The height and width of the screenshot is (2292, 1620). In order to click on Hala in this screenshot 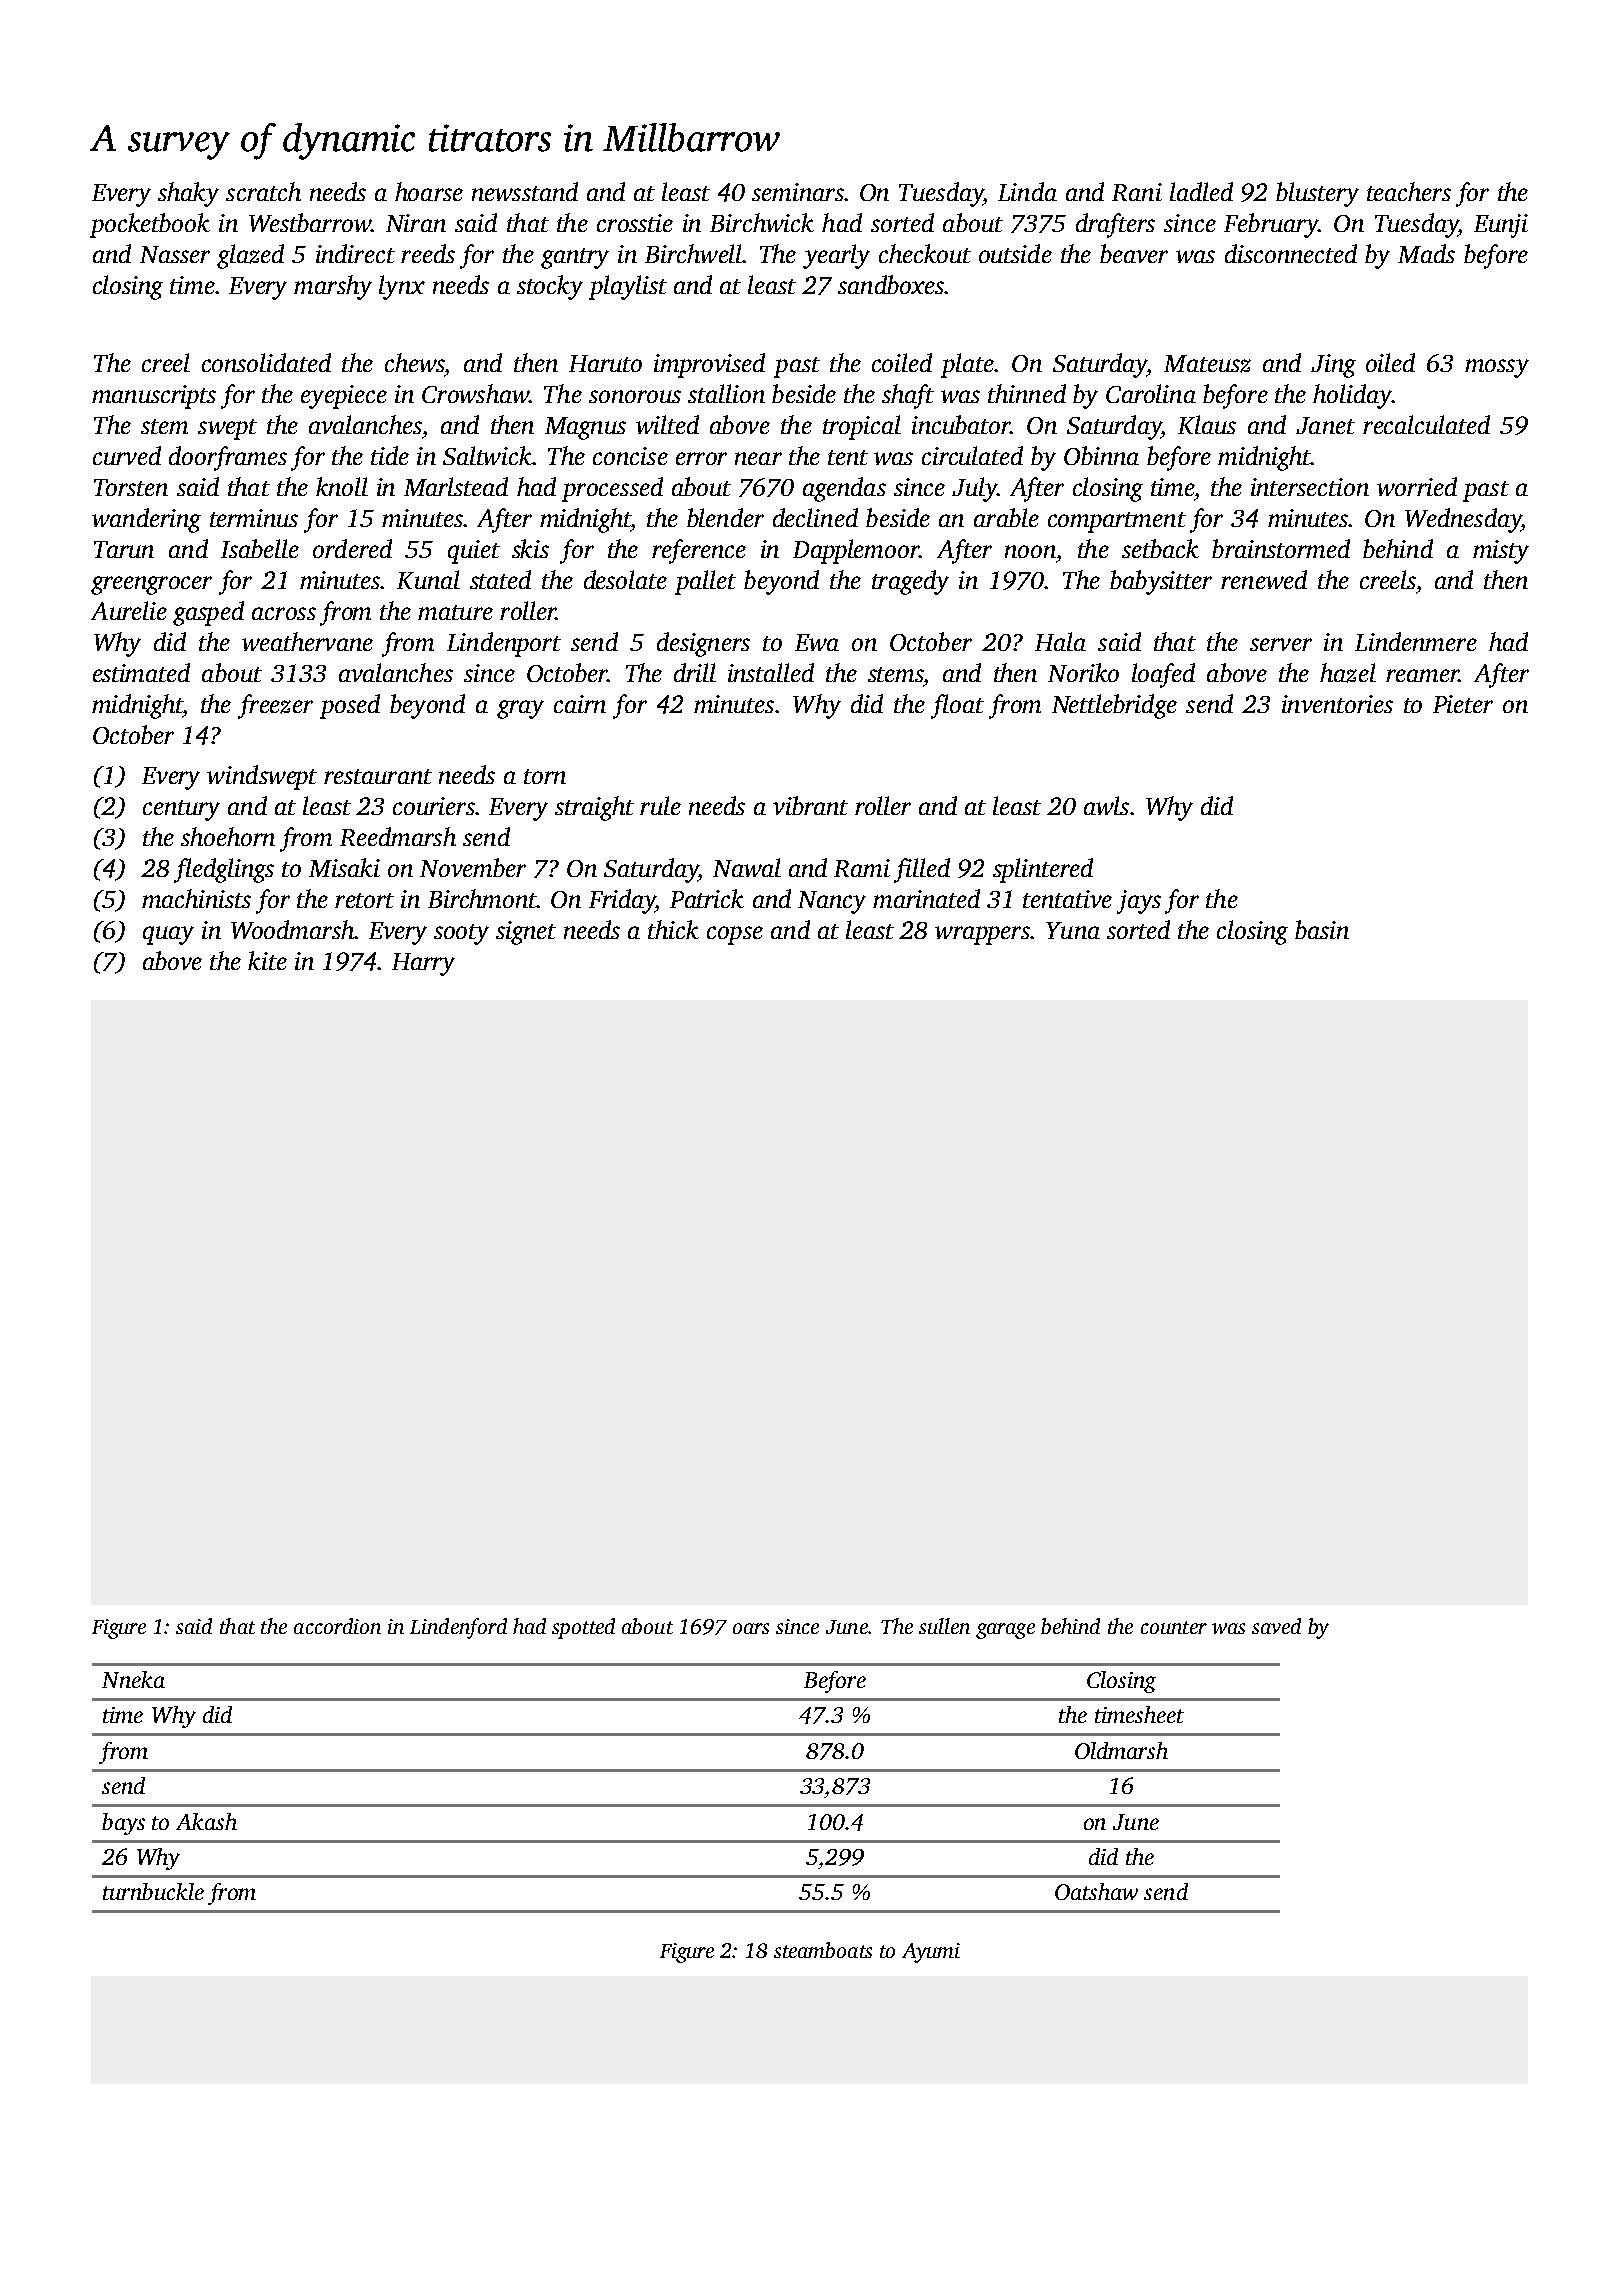, I will do `click(1060, 641)`.
